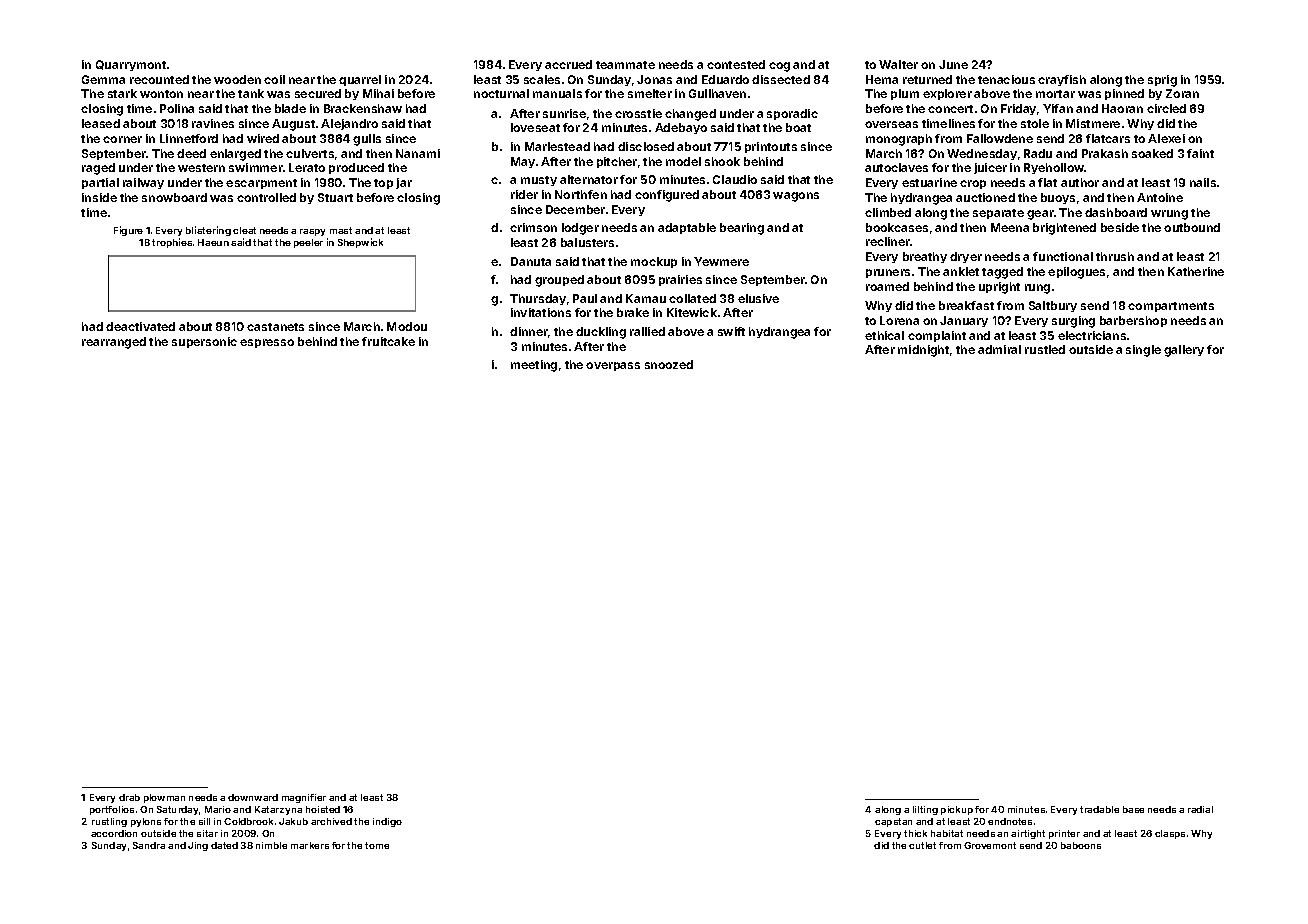 This screenshot has width=1308, height=924. I want to click on rearranged, so click(114, 343).
